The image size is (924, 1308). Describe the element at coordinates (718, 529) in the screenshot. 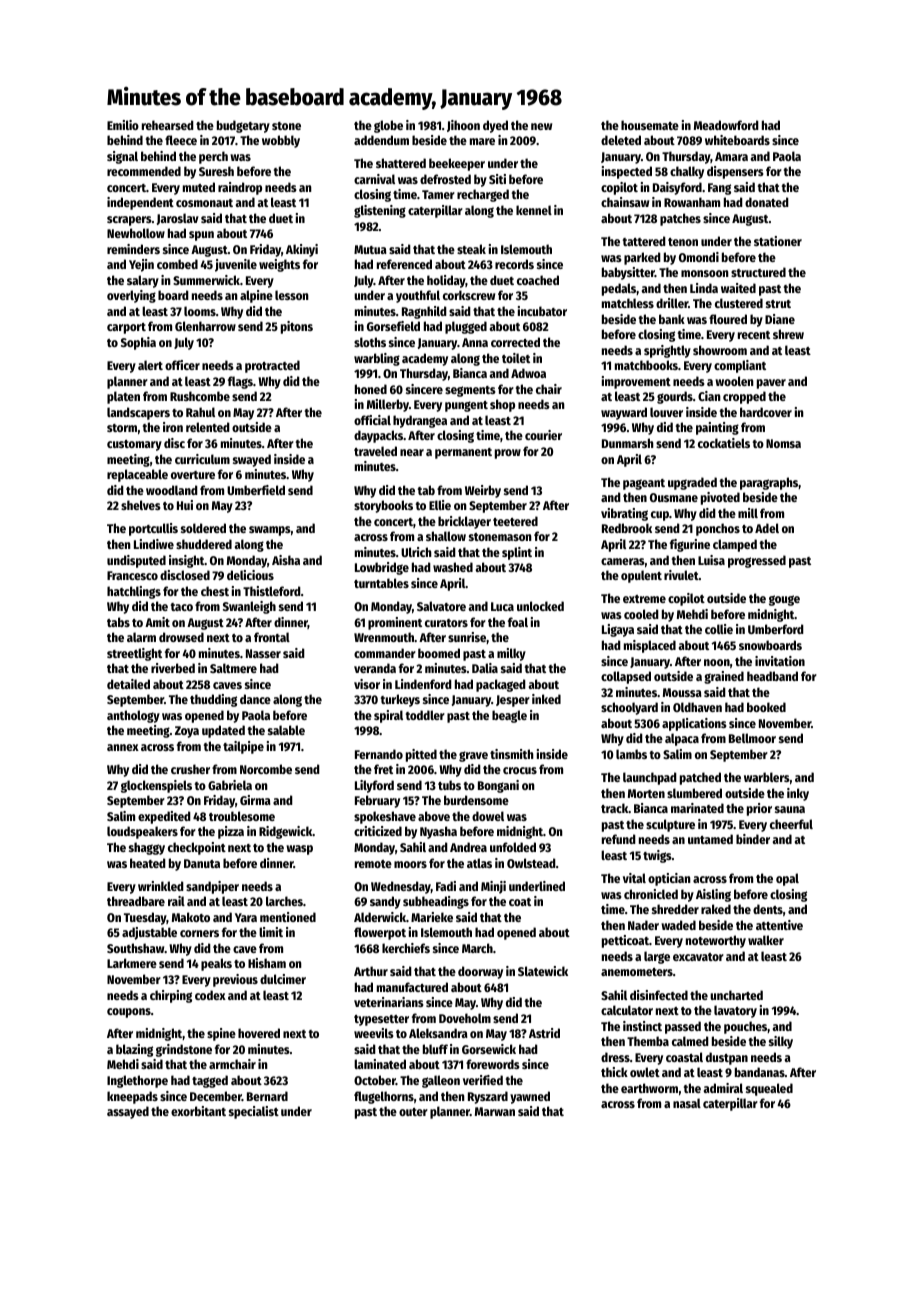

I see `ponchos` at that location.
